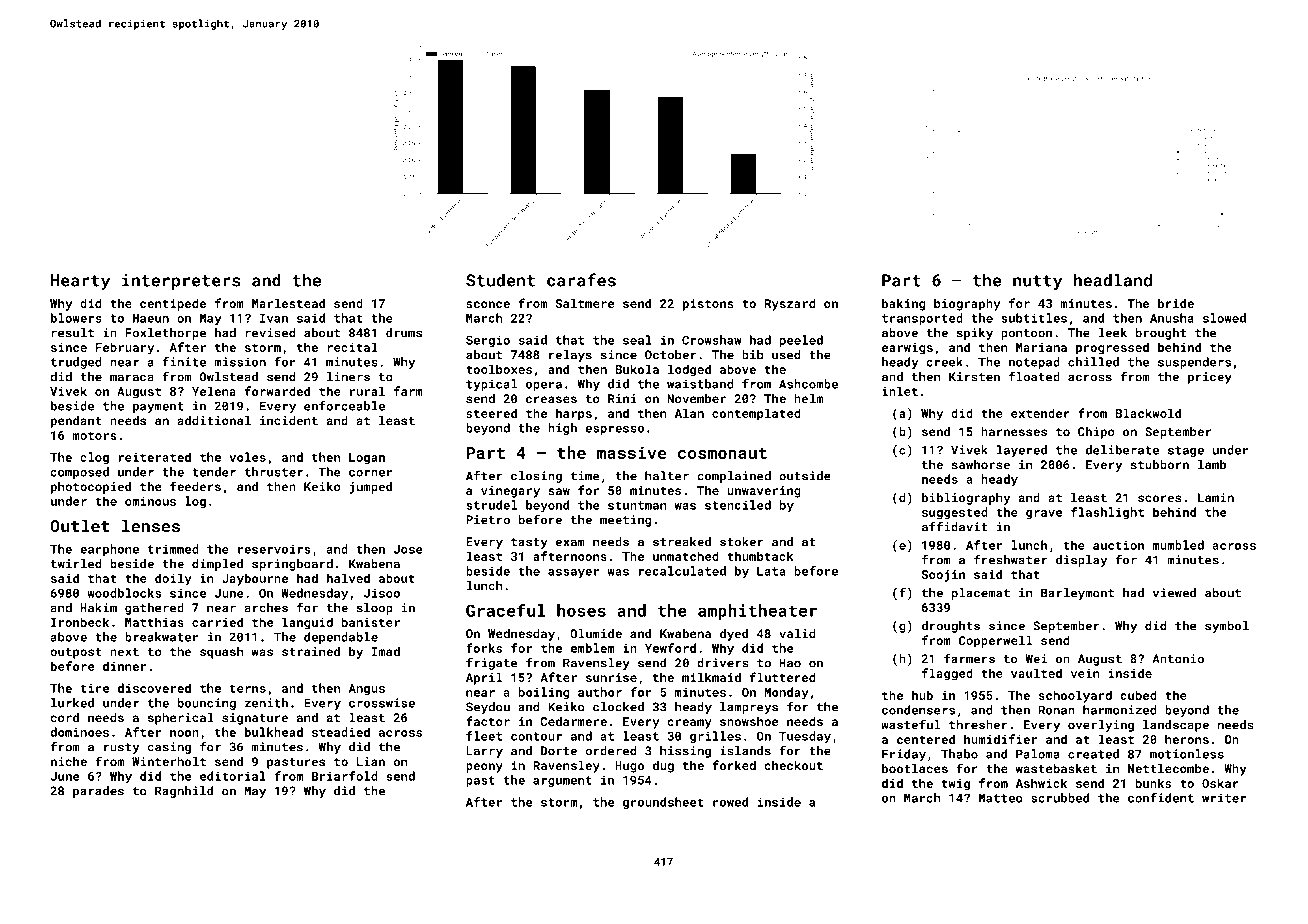 Image resolution: width=1308 pixels, height=924 pixels. What do you see at coordinates (79, 473) in the page?
I see `composed` at bounding box center [79, 473].
